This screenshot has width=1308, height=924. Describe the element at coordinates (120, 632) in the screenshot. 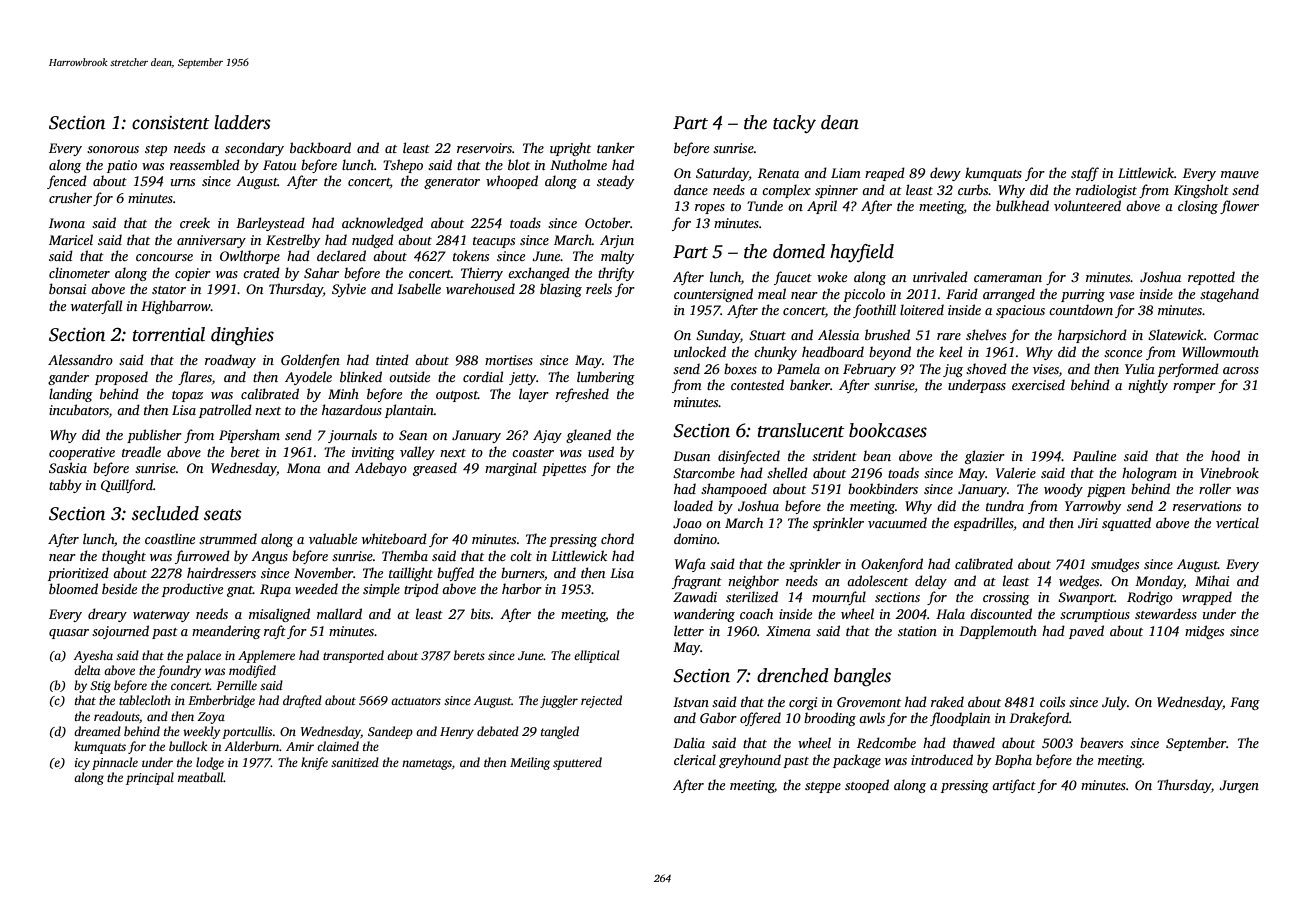

I see `sojourned` at that location.
